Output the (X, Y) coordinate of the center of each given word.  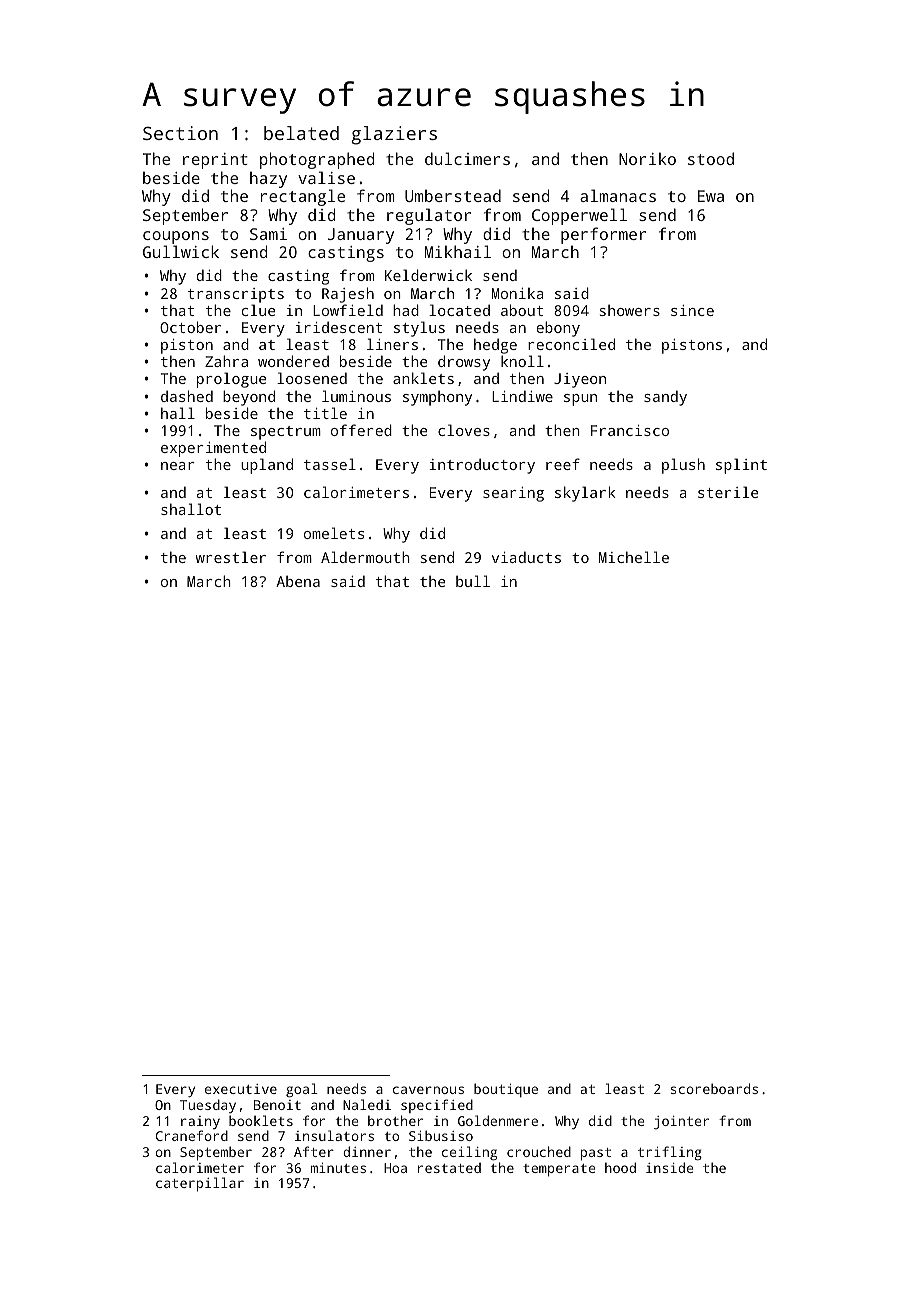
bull (473, 581)
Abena (298, 581)
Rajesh (348, 295)
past (596, 1154)
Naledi (367, 1104)
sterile (728, 492)
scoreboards (714, 1088)
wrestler (231, 557)
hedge (495, 346)
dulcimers (467, 158)
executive (241, 1089)
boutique (506, 1090)
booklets (261, 1120)
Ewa (711, 196)
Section (180, 133)
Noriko (647, 158)
